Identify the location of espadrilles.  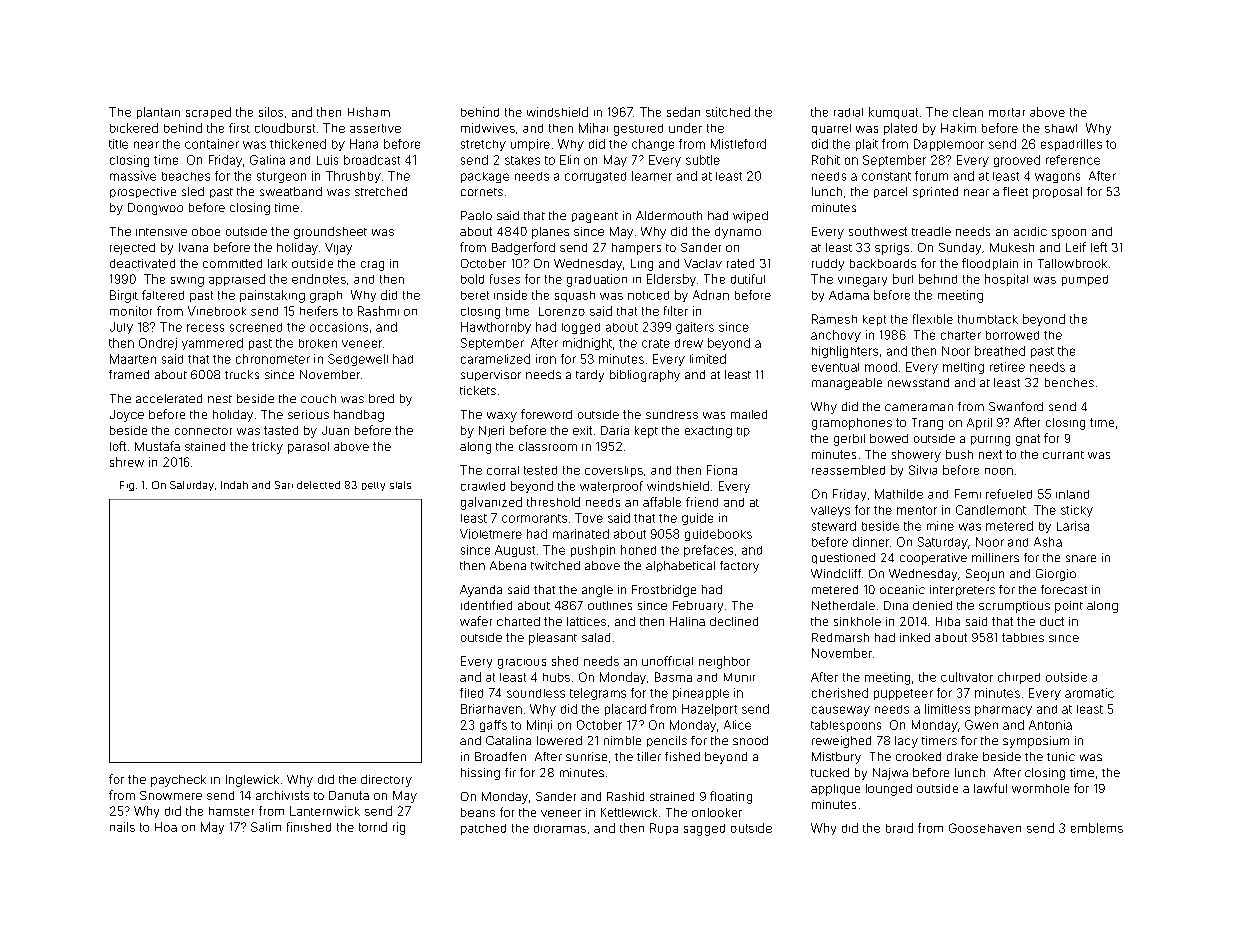
(1071, 145).
